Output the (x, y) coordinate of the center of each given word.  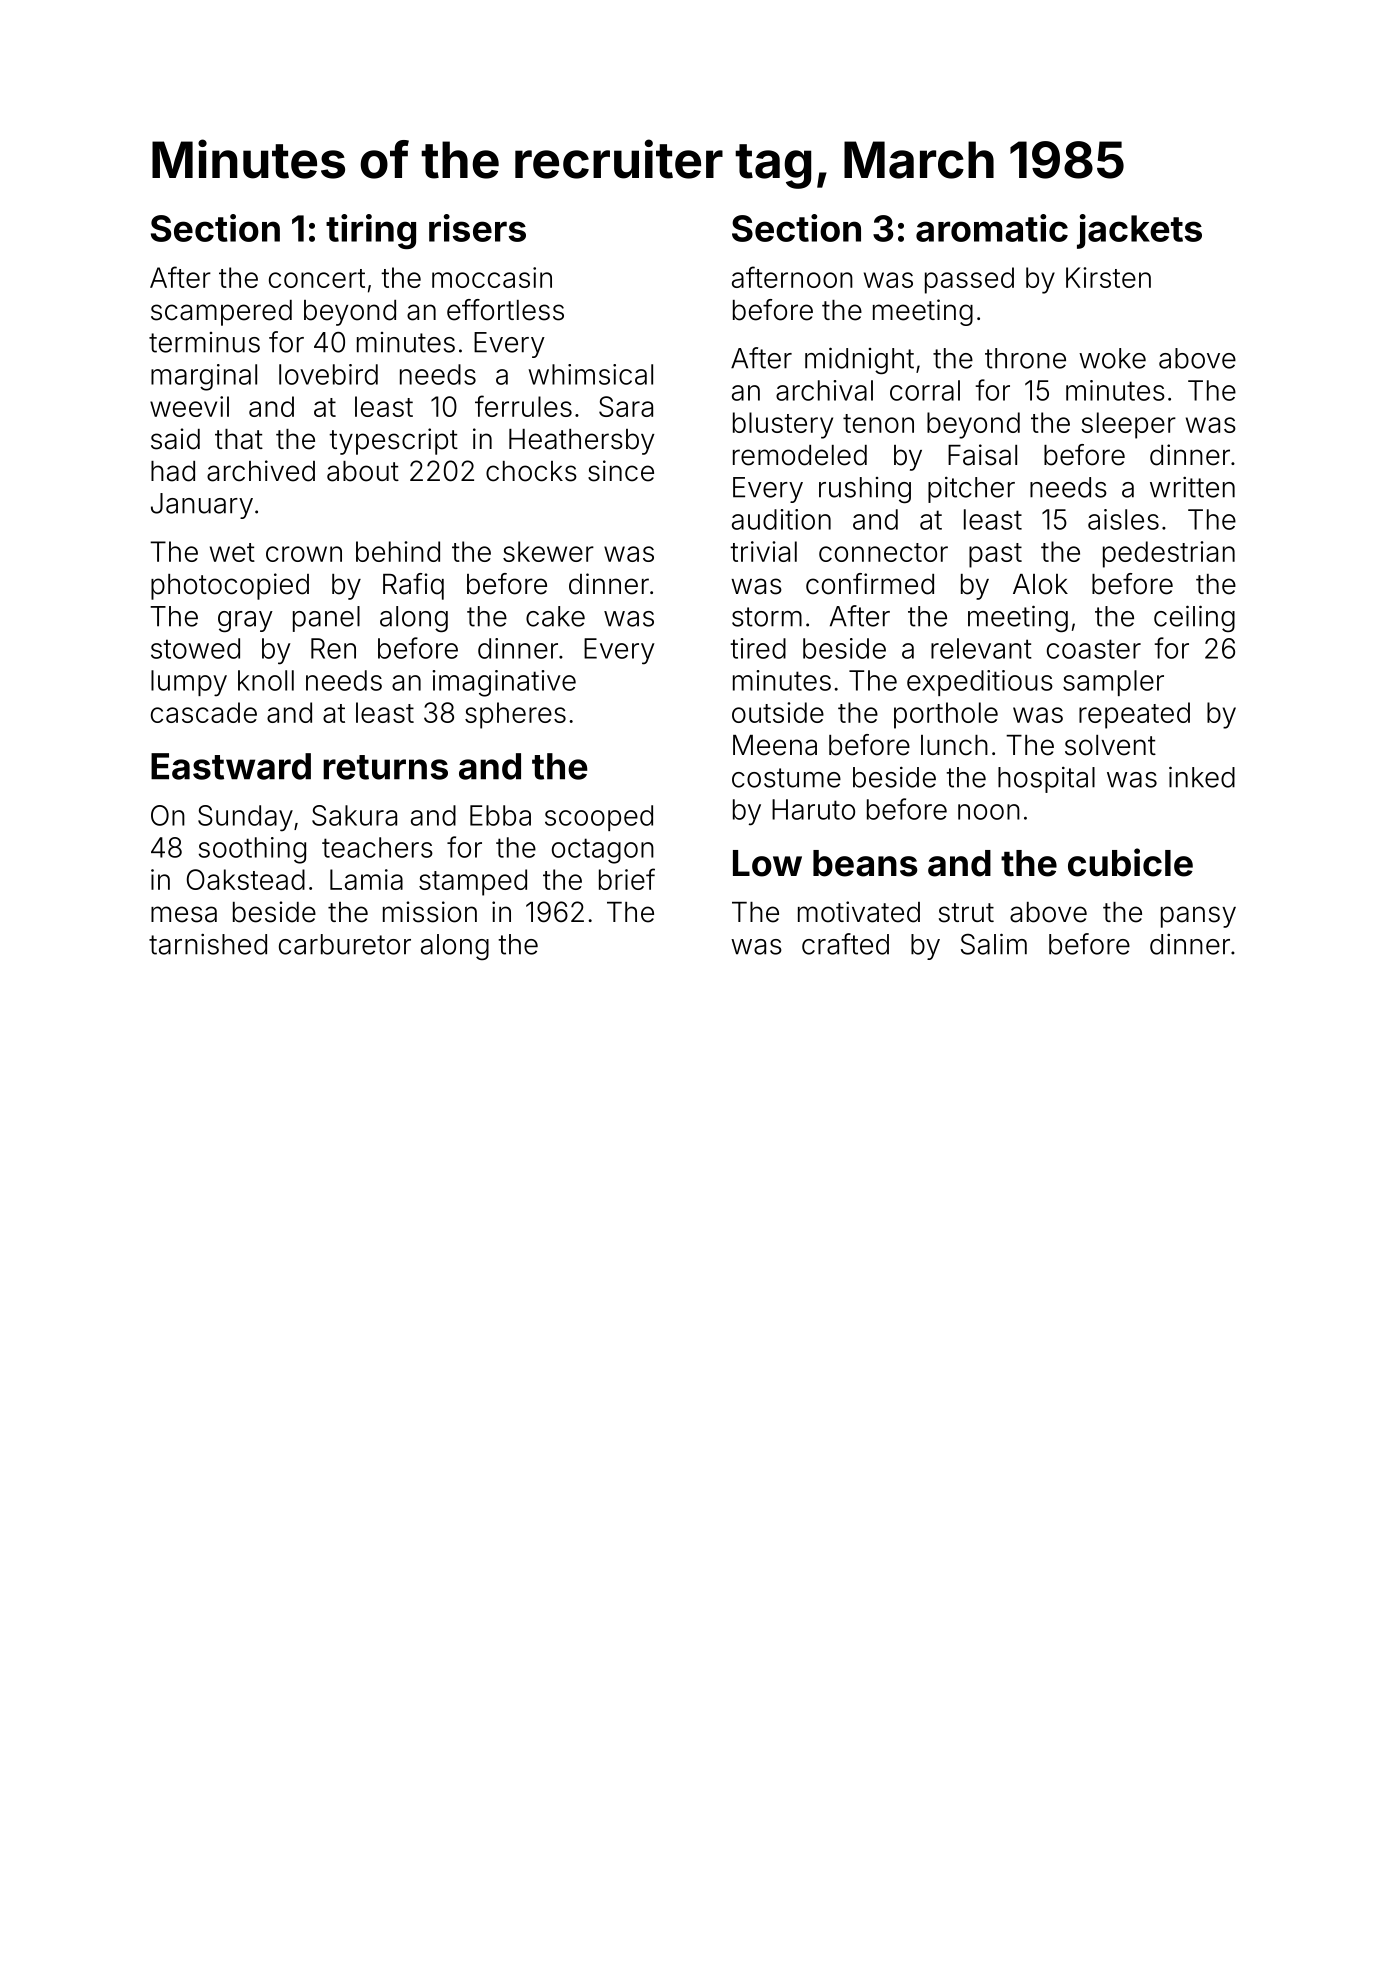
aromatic (992, 228)
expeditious (980, 683)
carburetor (345, 944)
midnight (859, 360)
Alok (1040, 584)
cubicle (1130, 862)
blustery (783, 425)
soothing (252, 850)
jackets (1139, 231)
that (239, 439)
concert (317, 278)
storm (767, 617)
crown (304, 554)
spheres (515, 715)
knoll (266, 680)
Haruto (813, 809)
